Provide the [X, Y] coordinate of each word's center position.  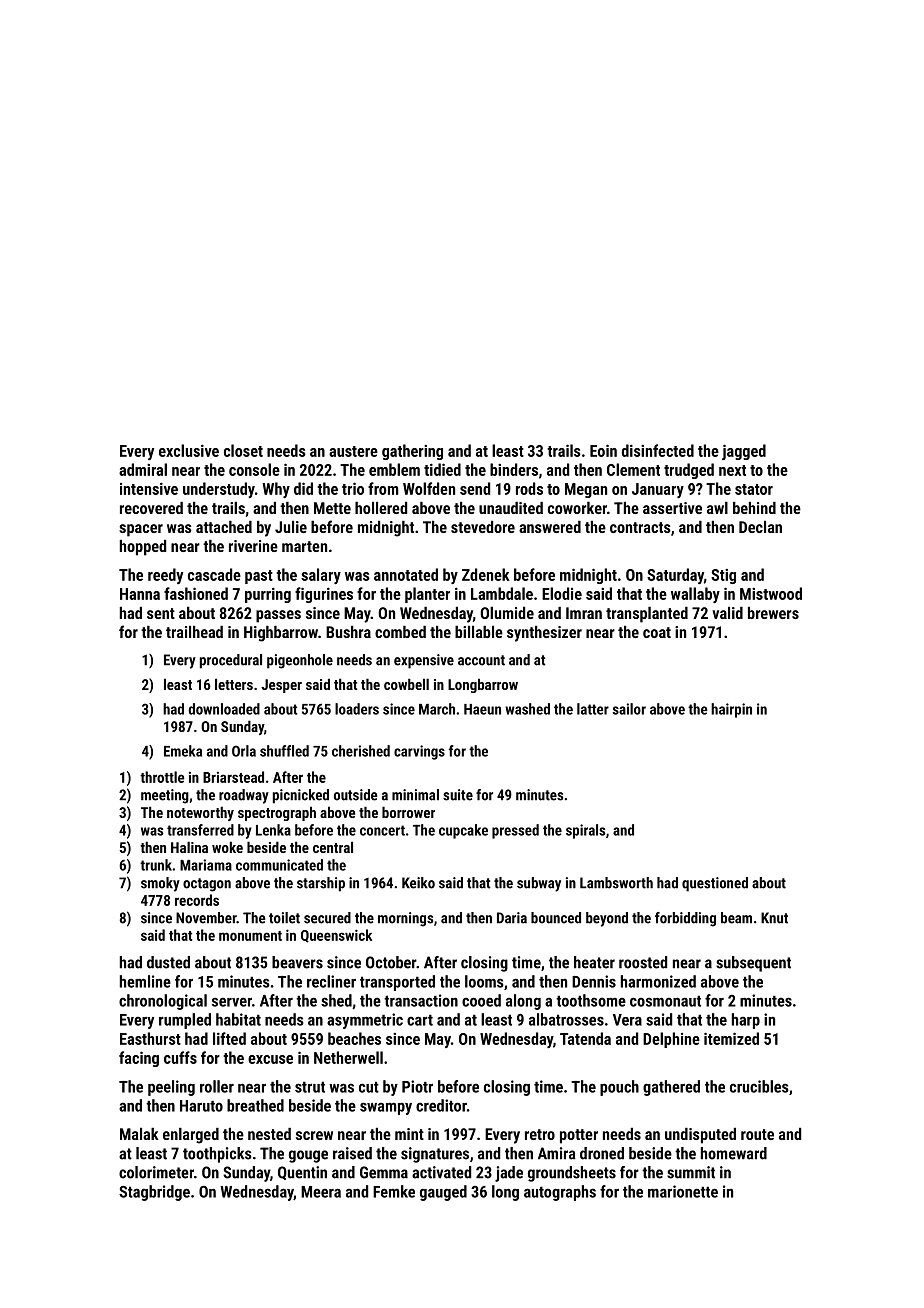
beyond [607, 919]
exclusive [189, 450]
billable [479, 632]
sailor [629, 709]
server [232, 1002]
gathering [412, 452]
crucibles [759, 1086]
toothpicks [217, 1155]
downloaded [224, 709]
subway [539, 884]
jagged [744, 452]
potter [579, 1136]
